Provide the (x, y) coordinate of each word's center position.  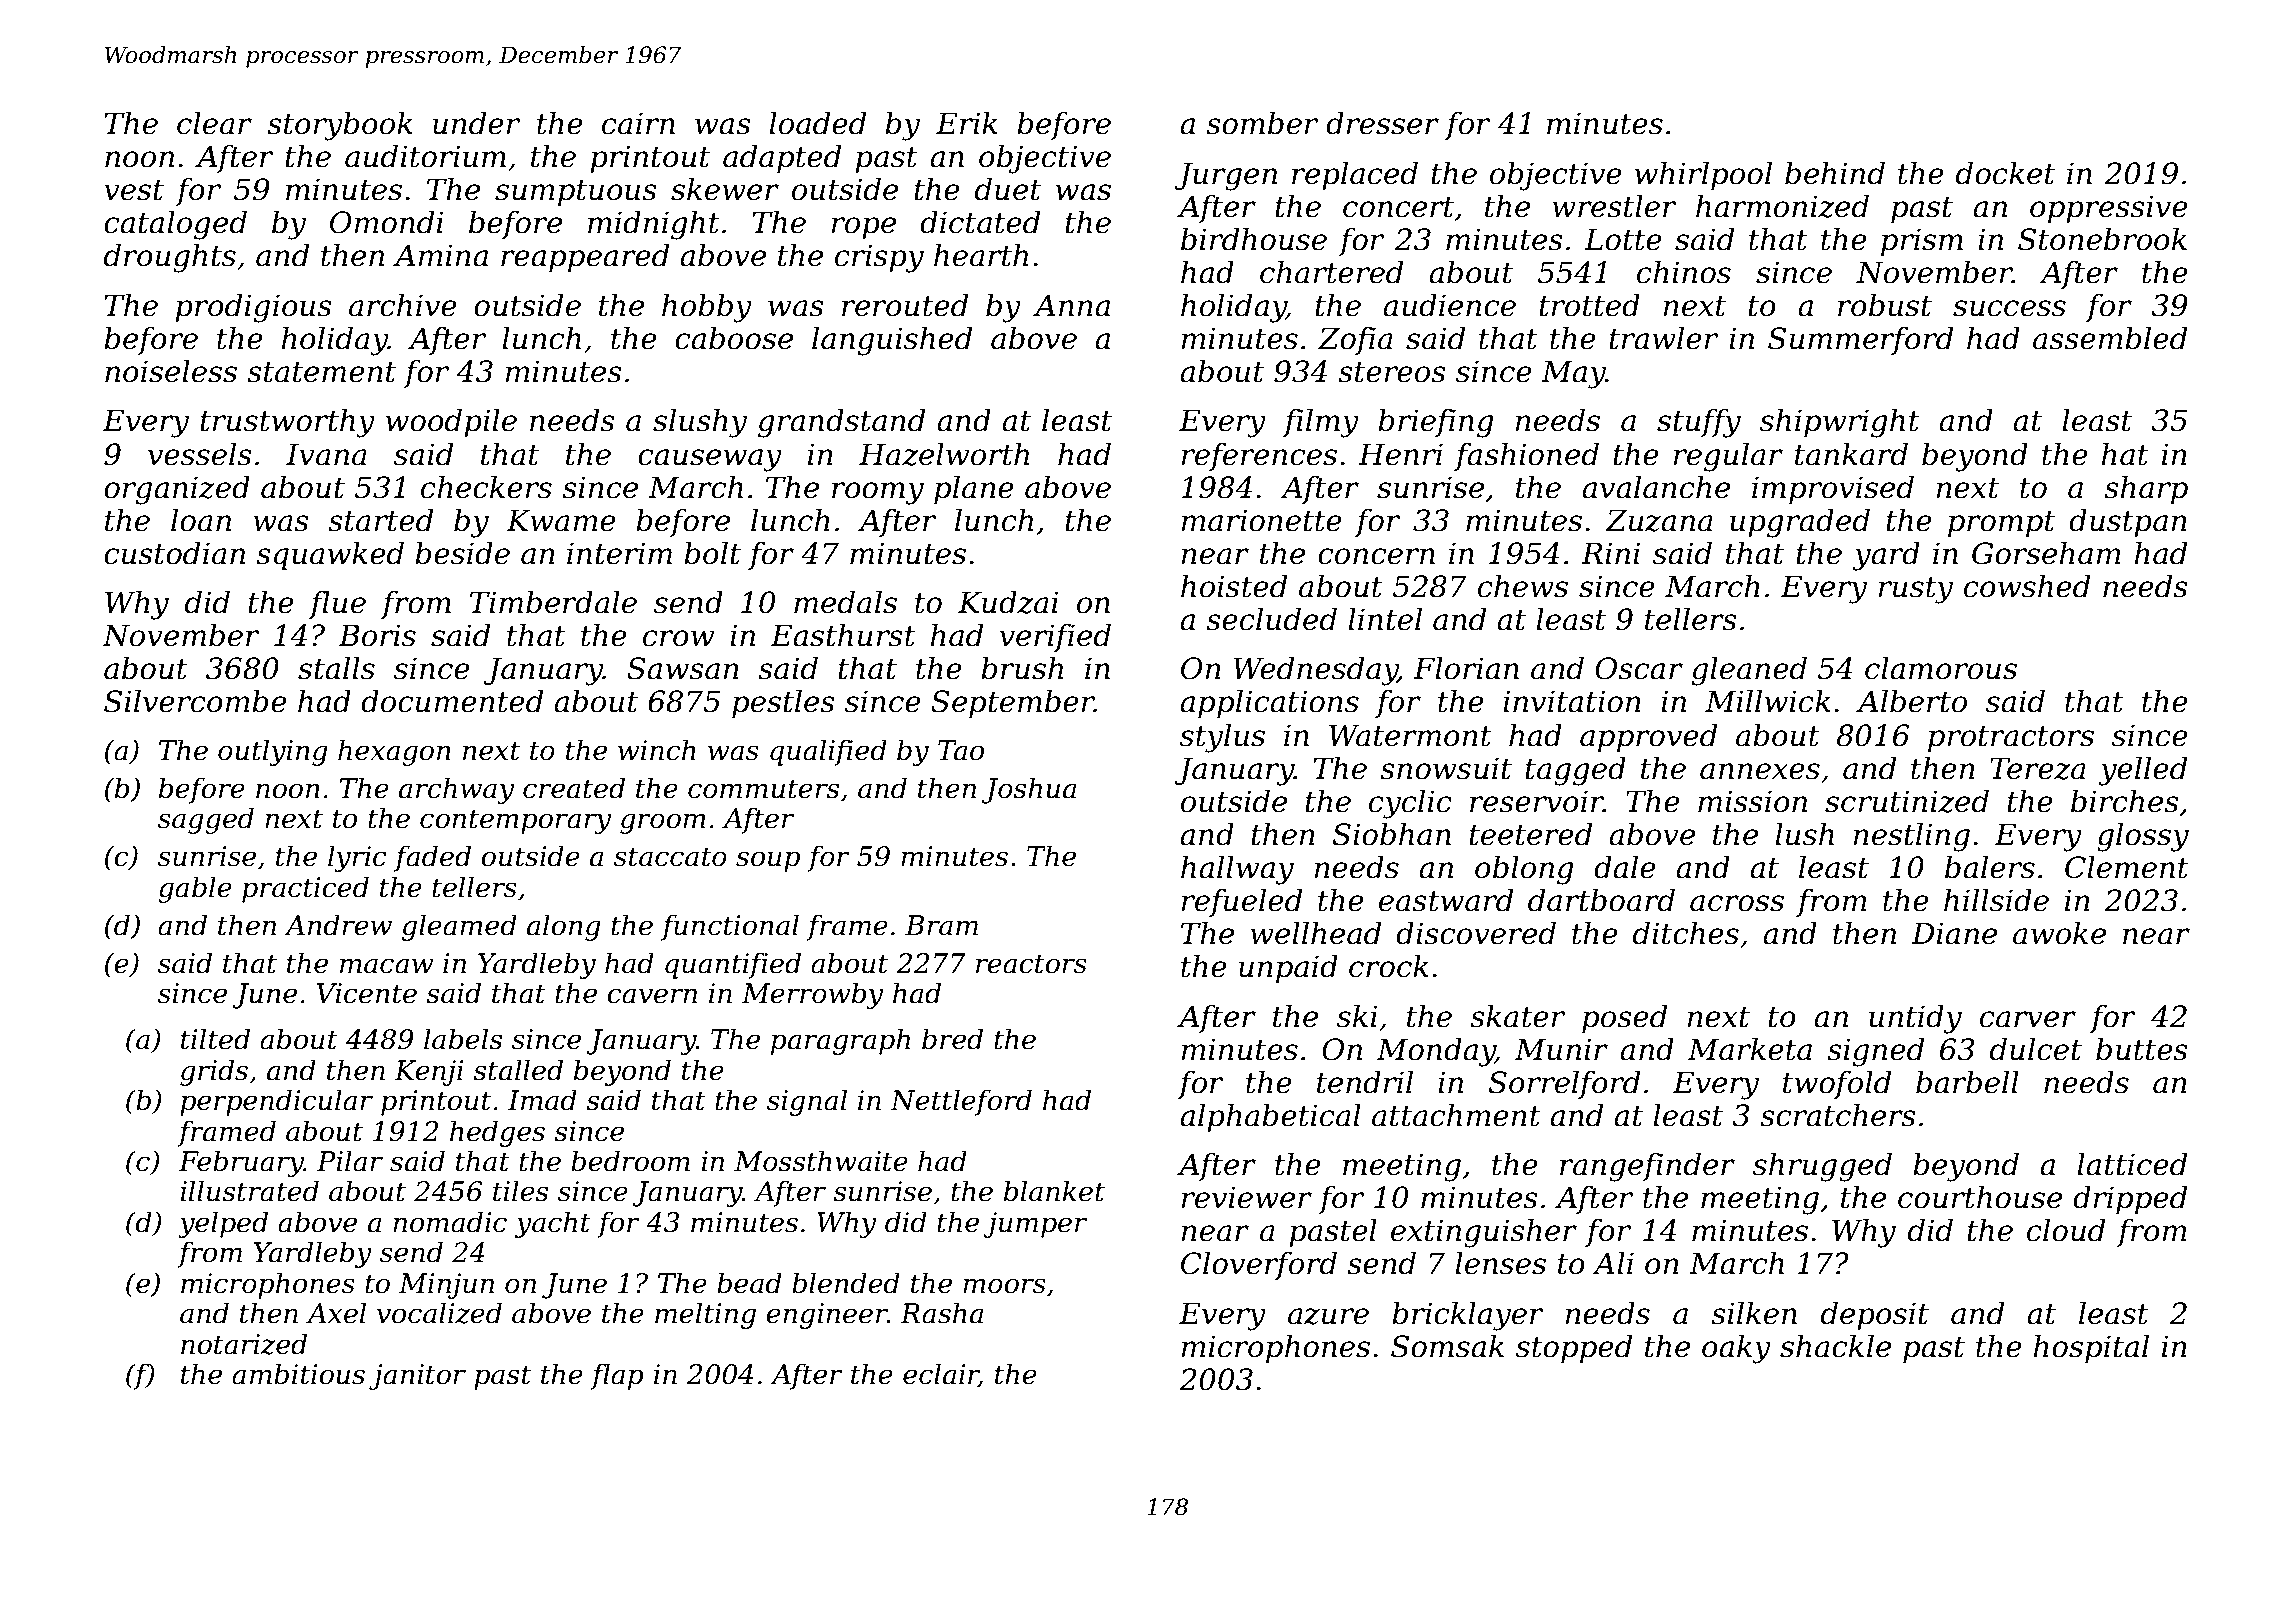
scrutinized (1907, 801)
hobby (707, 308)
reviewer (1246, 1197)
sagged (206, 820)
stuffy (1699, 423)
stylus (1222, 738)
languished (892, 341)
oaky (1736, 1349)
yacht (553, 1224)
